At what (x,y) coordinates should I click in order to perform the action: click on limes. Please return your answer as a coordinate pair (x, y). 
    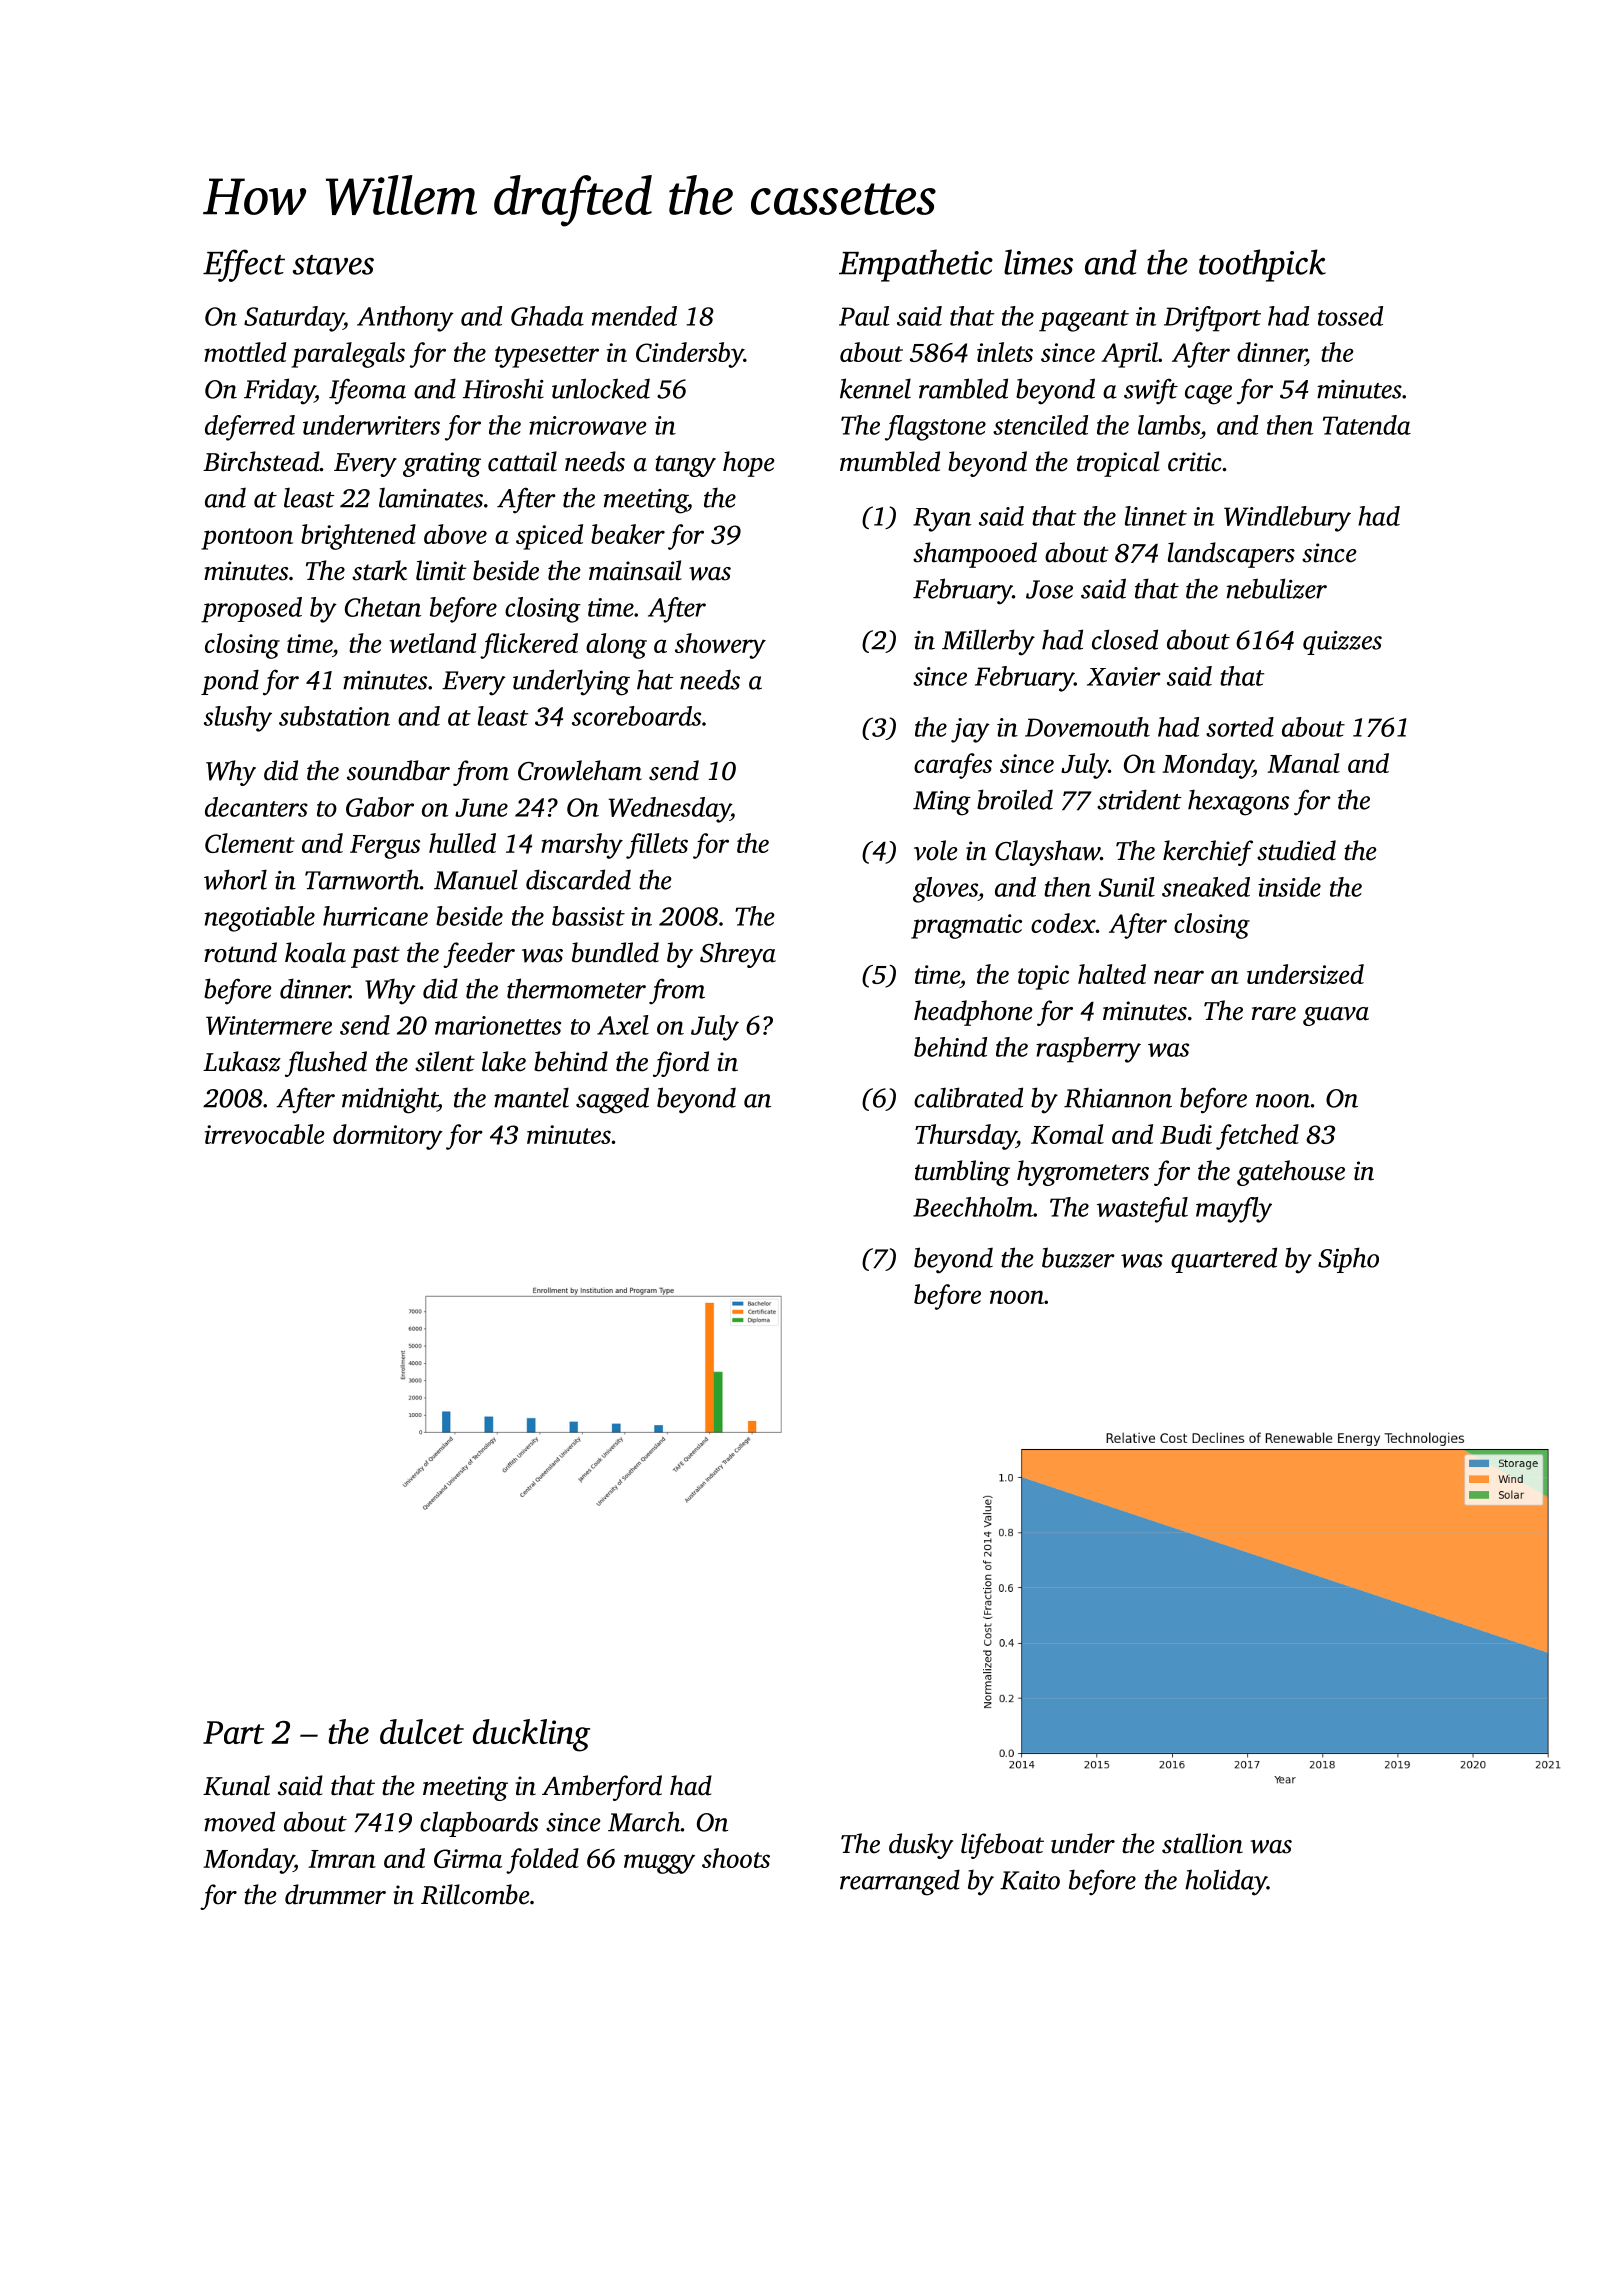
    Looking at the image, I should click on (1038, 262).
